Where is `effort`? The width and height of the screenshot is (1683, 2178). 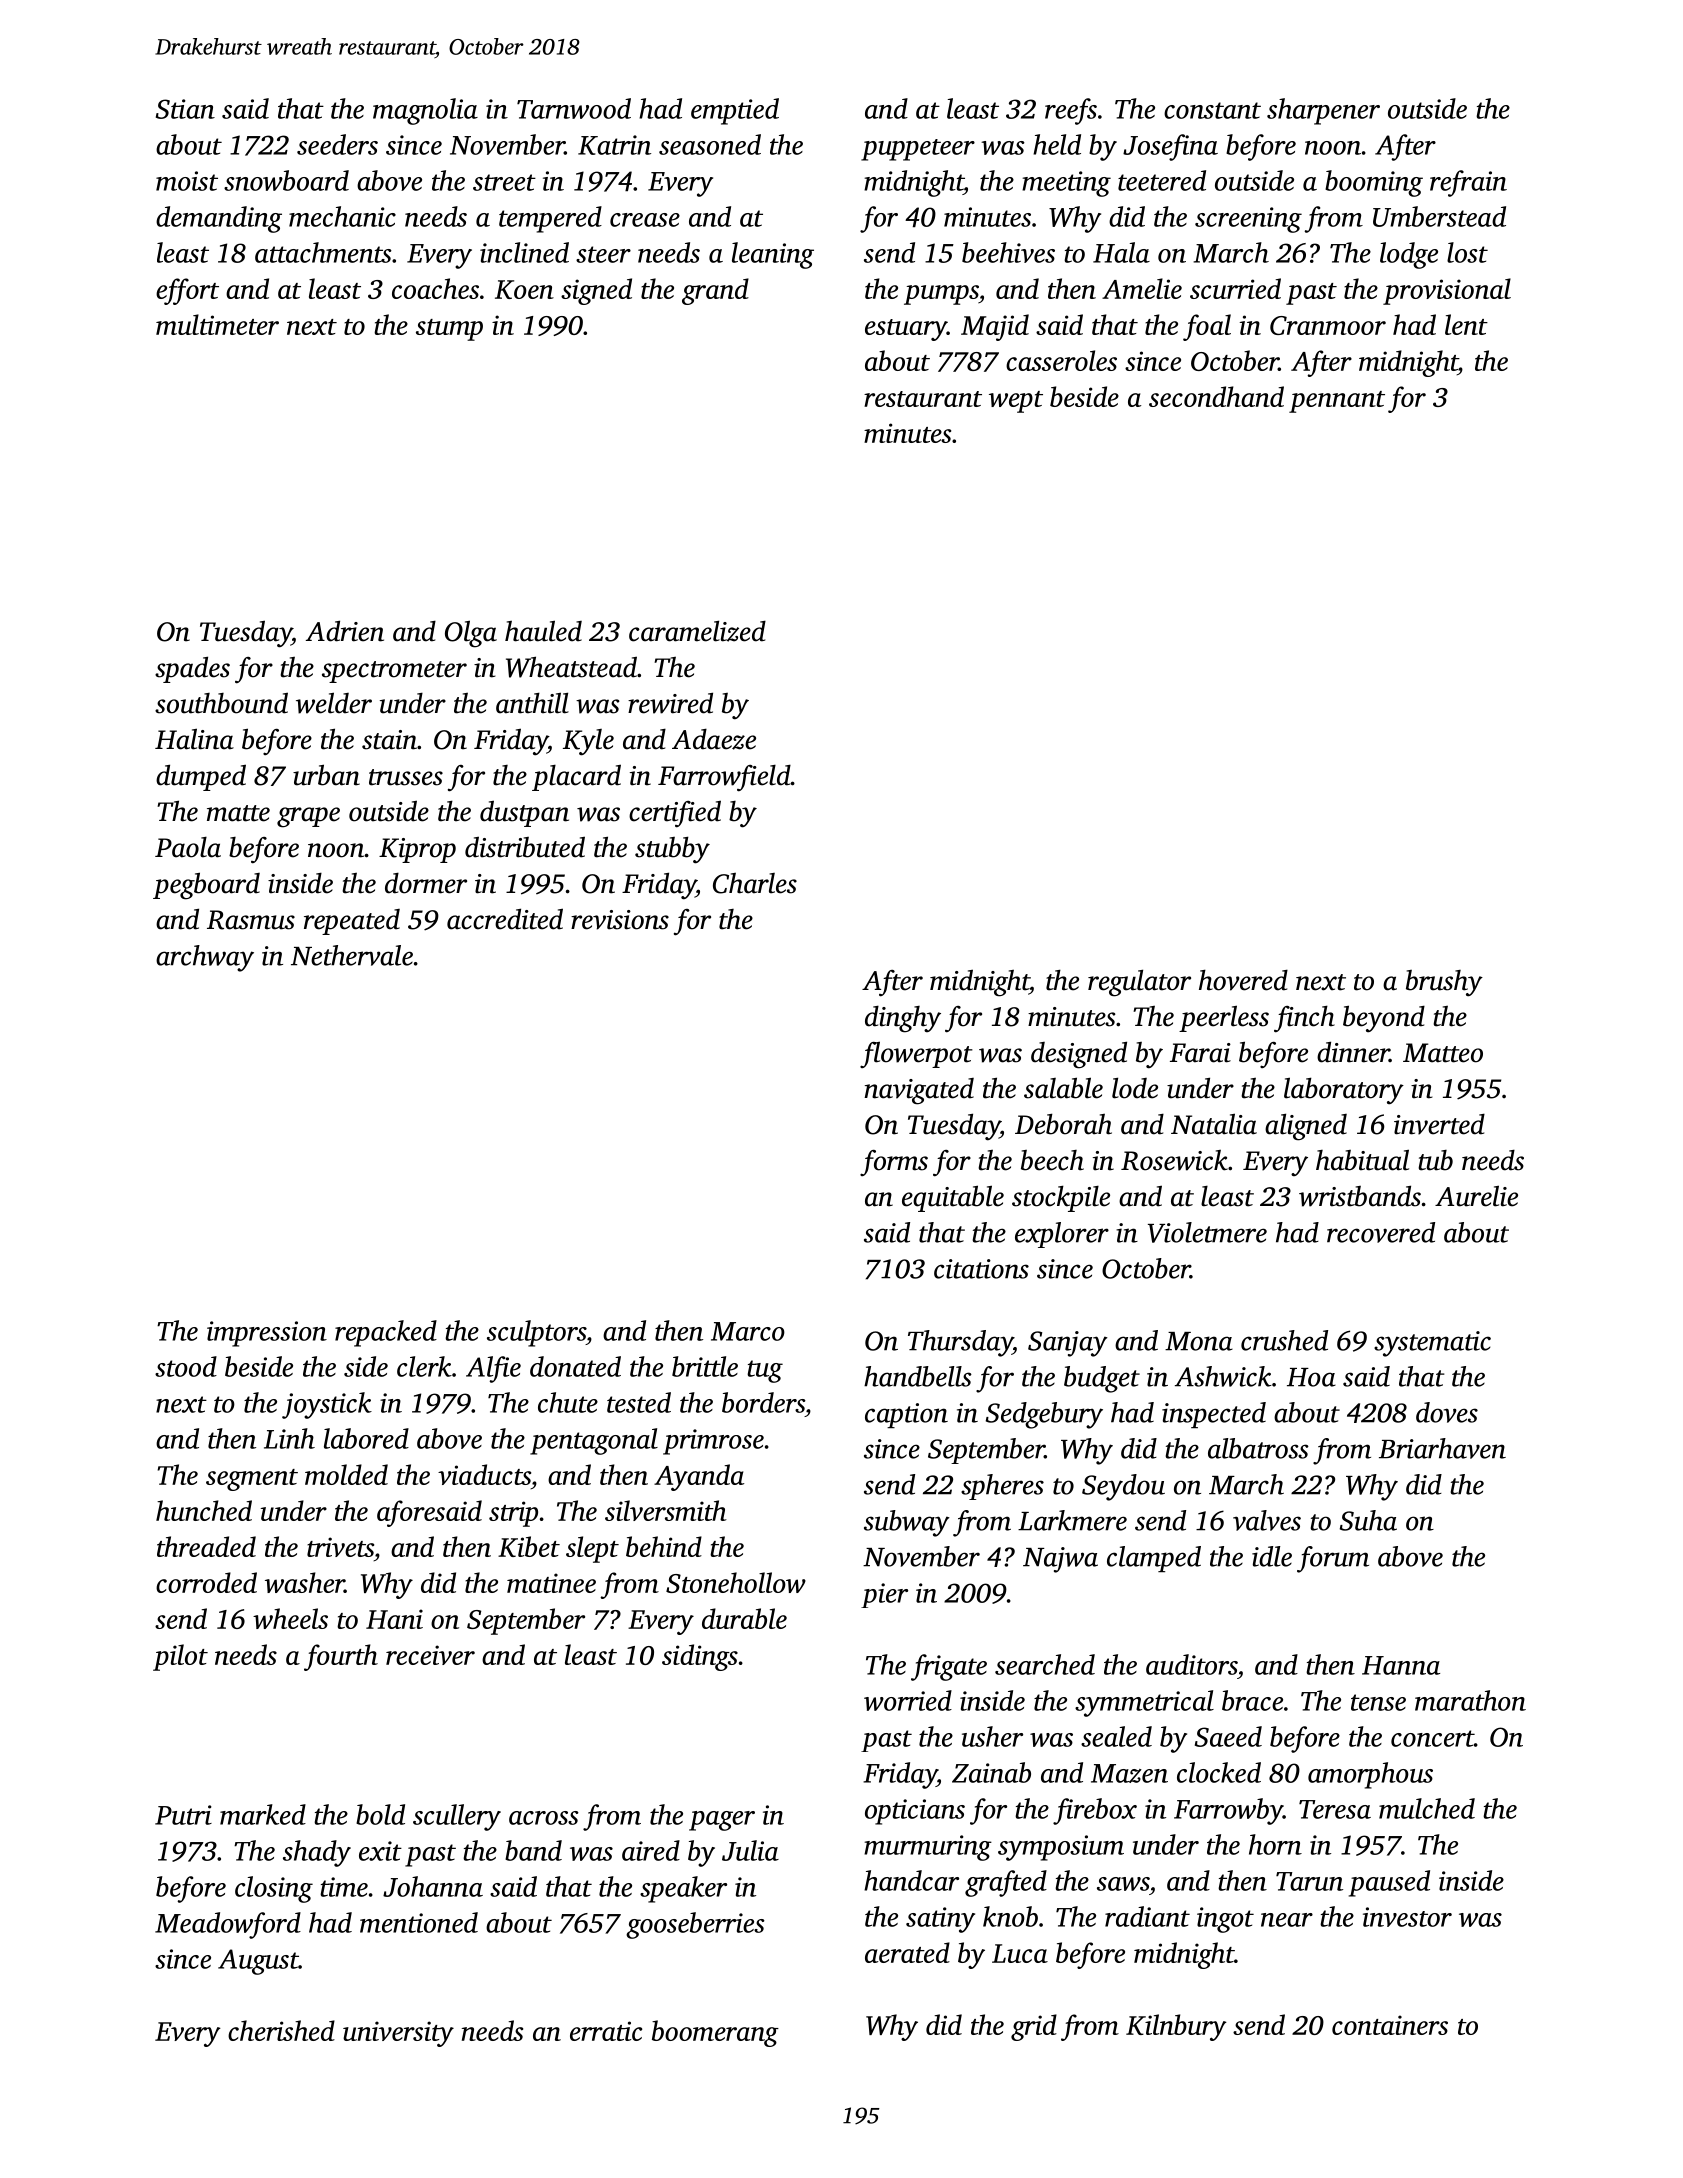
effort is located at coordinates (187, 291).
